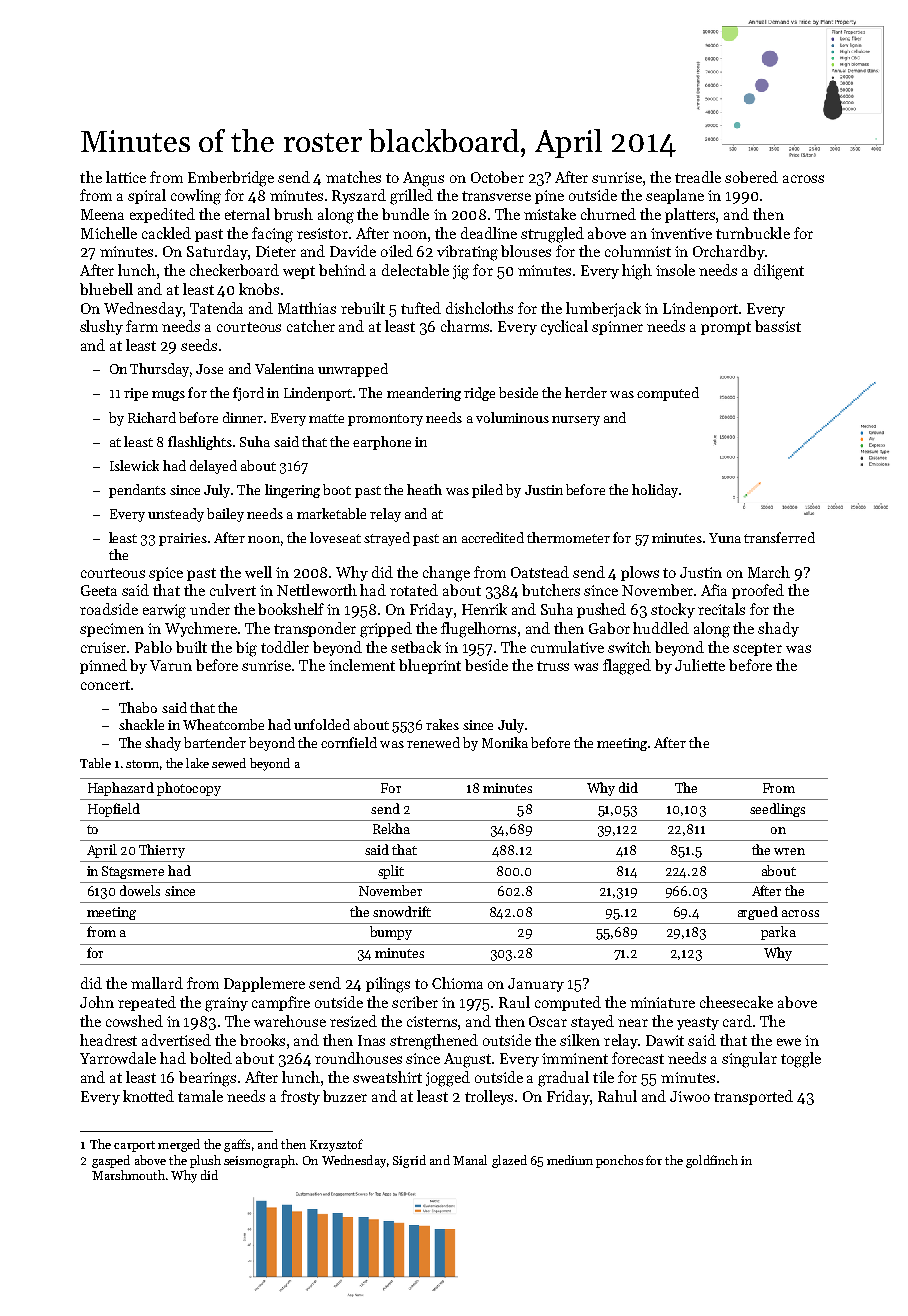  Describe the element at coordinates (233, 590) in the page. I see `culvert` at that location.
